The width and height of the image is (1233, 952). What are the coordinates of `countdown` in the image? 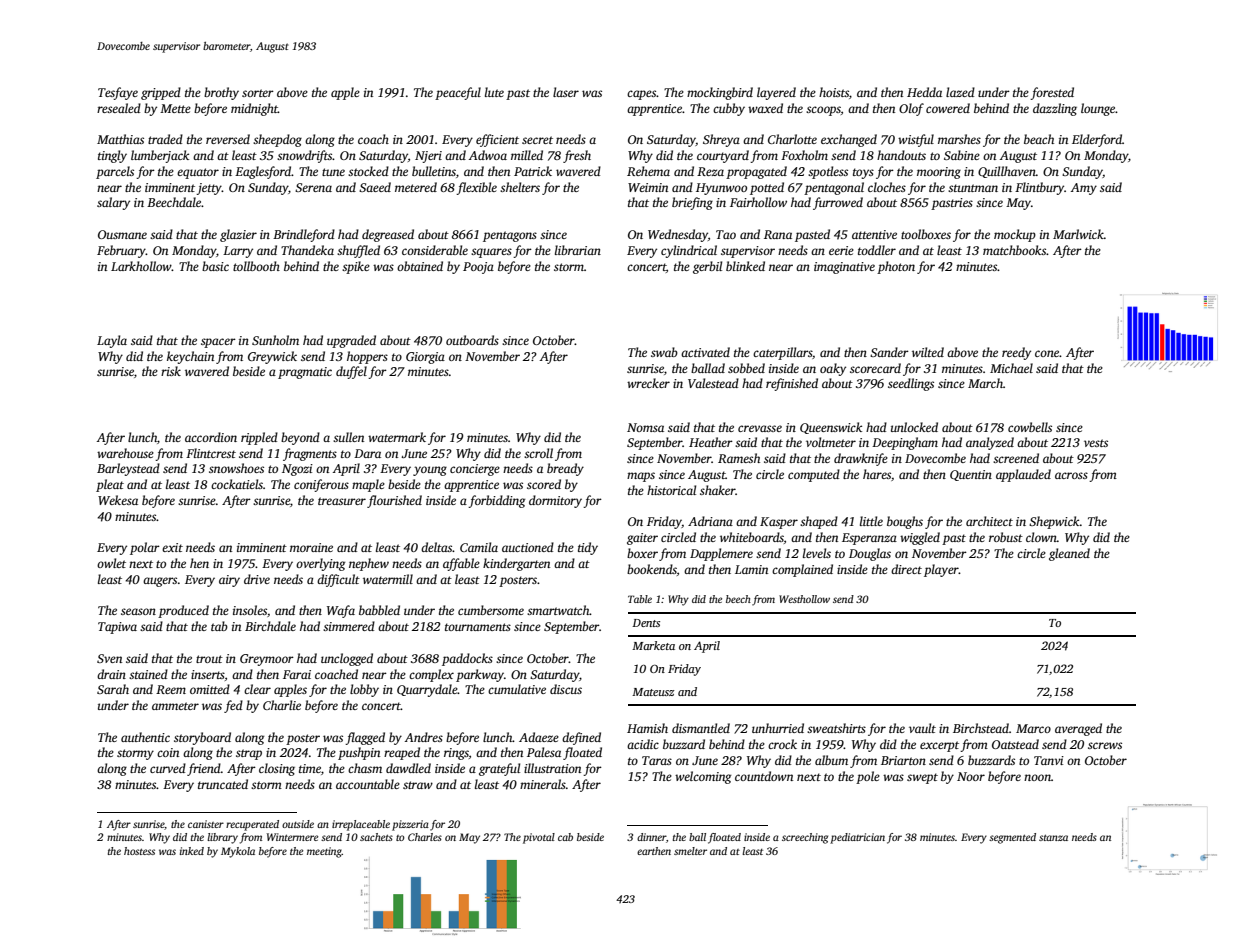 It's located at (764, 776).
